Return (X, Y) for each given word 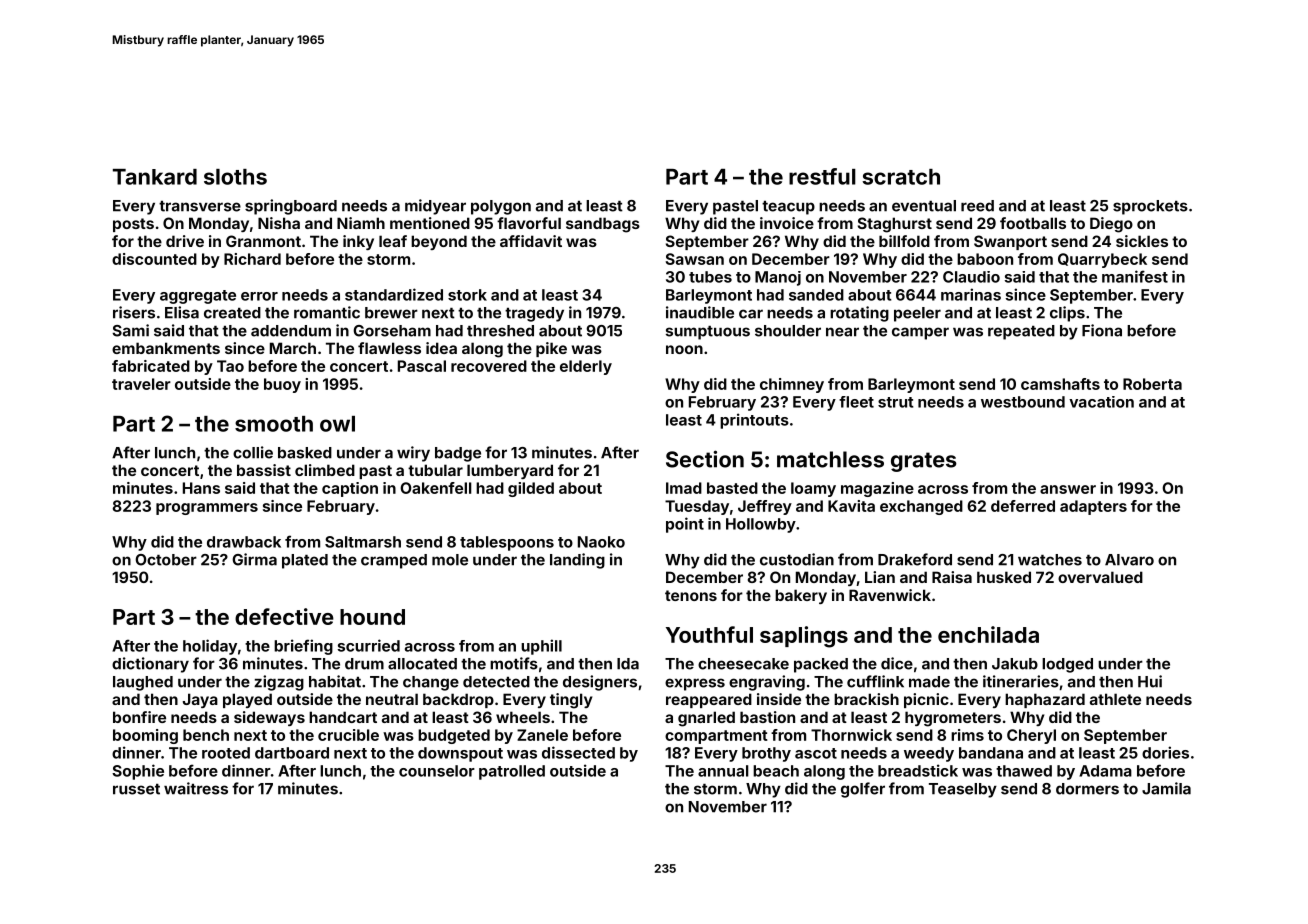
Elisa (182, 312)
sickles (1142, 241)
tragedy (534, 314)
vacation (1101, 402)
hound (372, 617)
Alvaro (1129, 560)
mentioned (430, 223)
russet (136, 789)
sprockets (1150, 207)
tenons (691, 595)
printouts (754, 421)
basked (305, 453)
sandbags (603, 225)
